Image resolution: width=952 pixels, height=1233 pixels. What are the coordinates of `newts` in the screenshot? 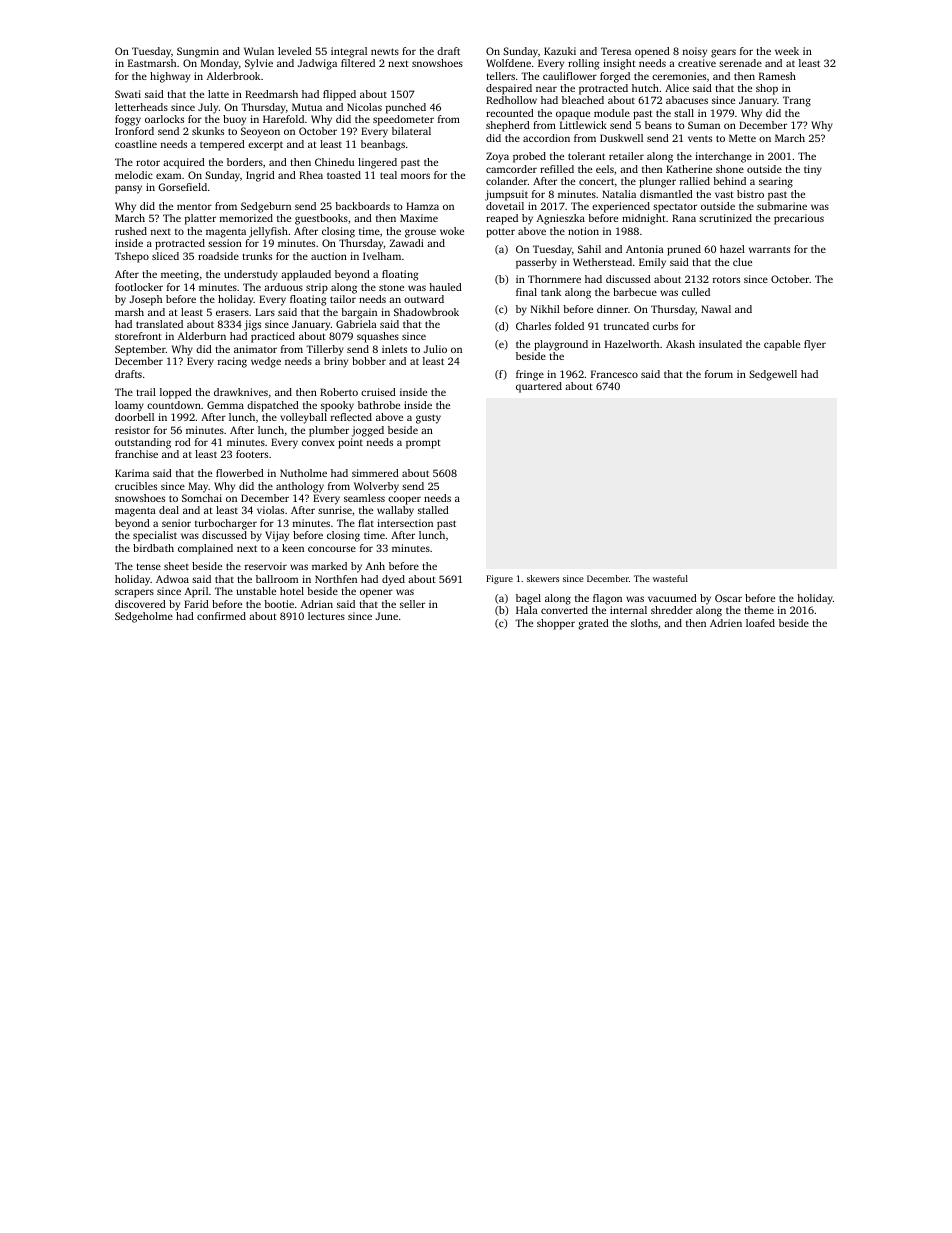 It's located at (385, 51).
